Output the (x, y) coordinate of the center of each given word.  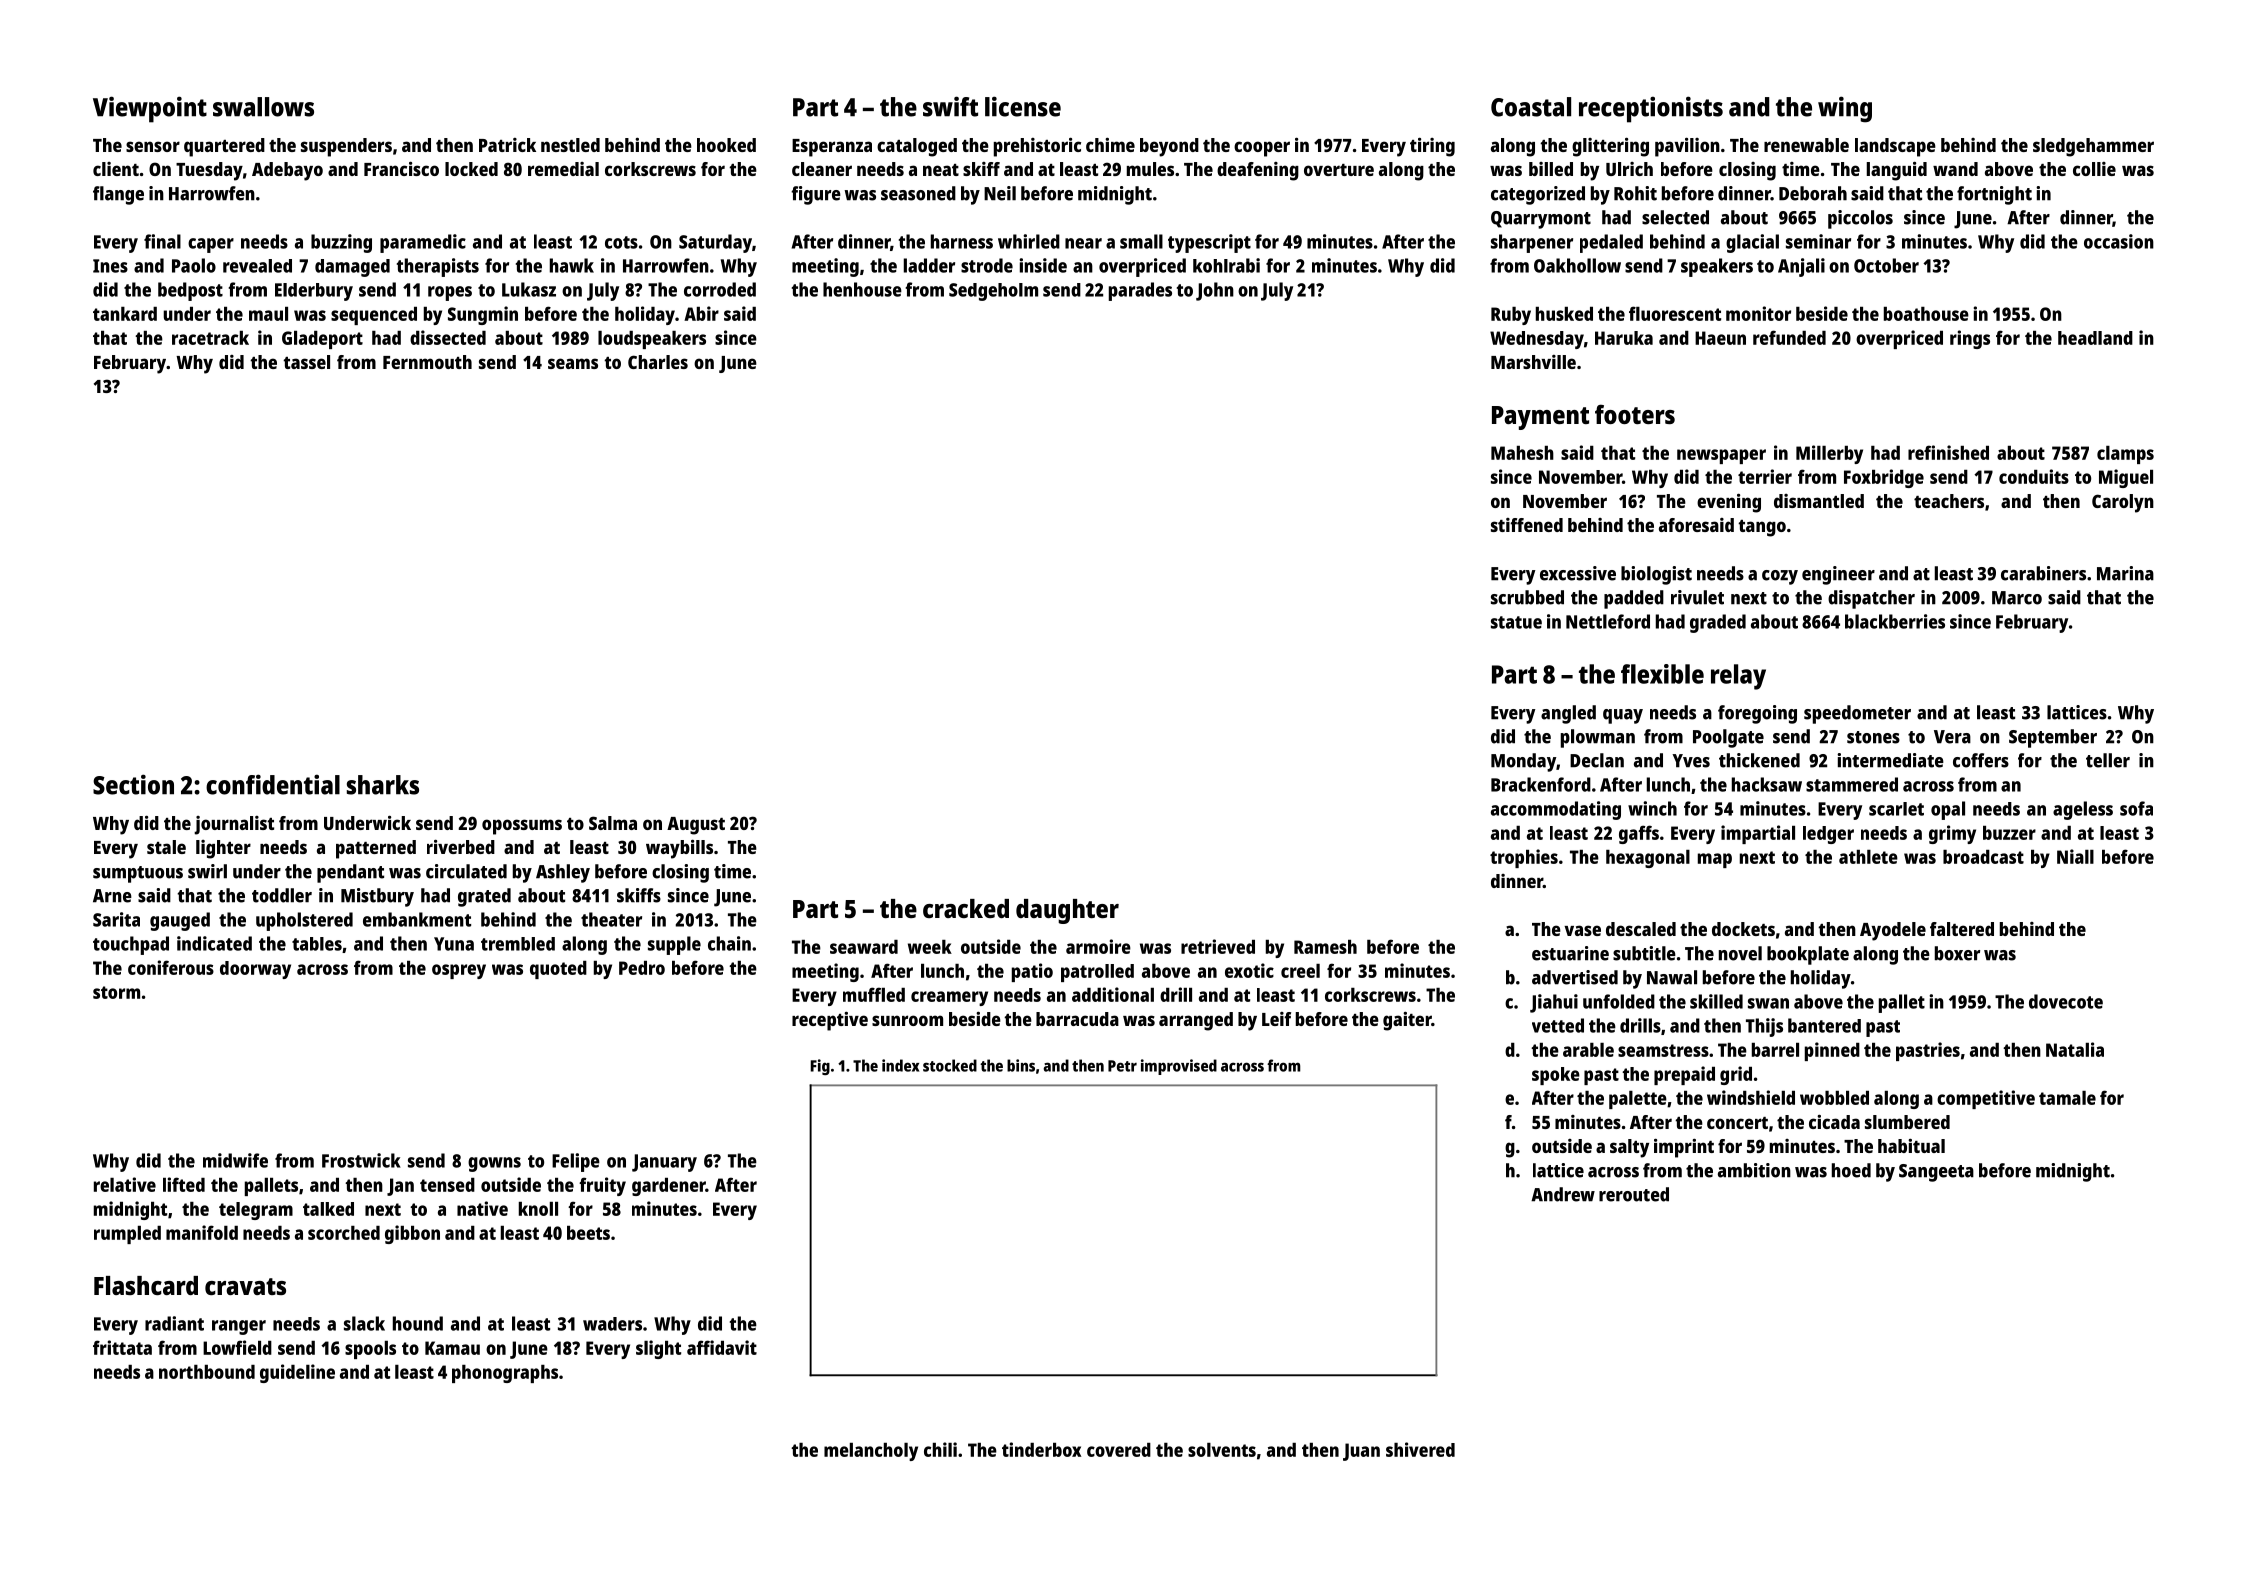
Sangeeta (1936, 1173)
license (1023, 106)
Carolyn (2123, 503)
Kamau (452, 1348)
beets (588, 1233)
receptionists (1651, 109)
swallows (263, 107)
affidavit (722, 1347)
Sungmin (483, 315)
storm (116, 992)
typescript (1209, 243)
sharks (383, 785)
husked (1564, 314)
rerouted (1634, 1194)
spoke (1556, 1076)
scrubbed (1527, 597)
